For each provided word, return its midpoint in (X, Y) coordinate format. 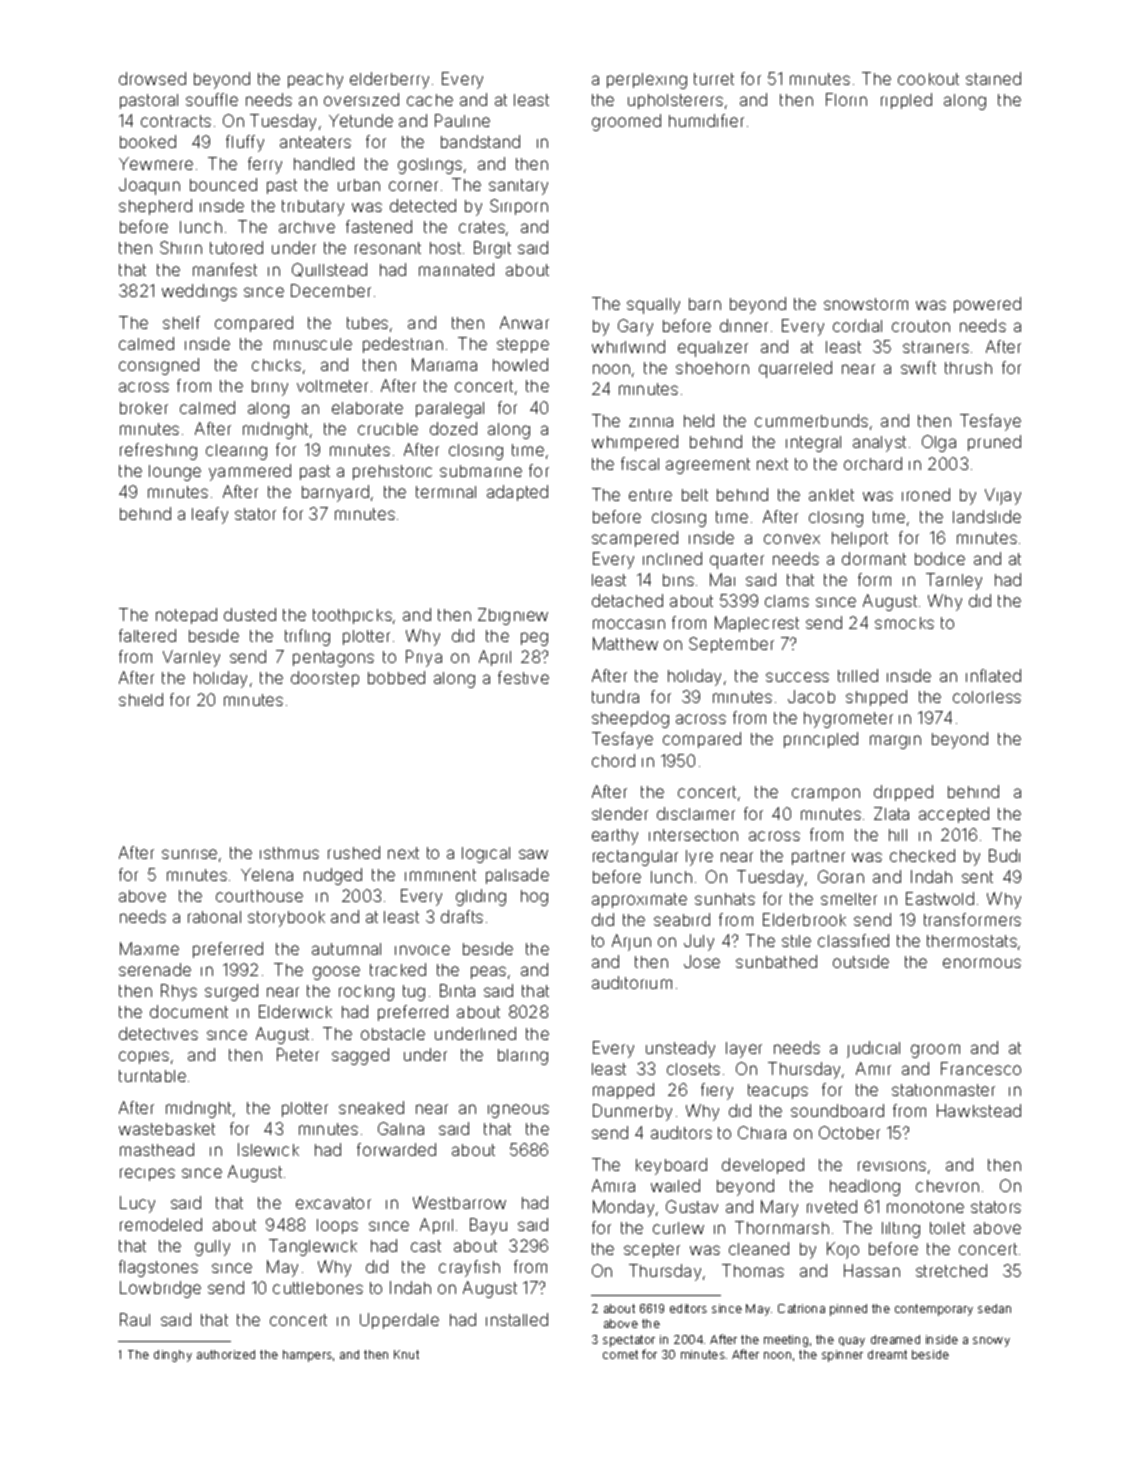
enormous (982, 963)
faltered (147, 635)
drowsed (152, 78)
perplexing (647, 81)
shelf (181, 322)
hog (534, 898)
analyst (879, 444)
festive (523, 677)
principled (821, 740)
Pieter (298, 1054)
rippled (906, 101)
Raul (135, 1319)
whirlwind (628, 346)
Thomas (753, 1270)
